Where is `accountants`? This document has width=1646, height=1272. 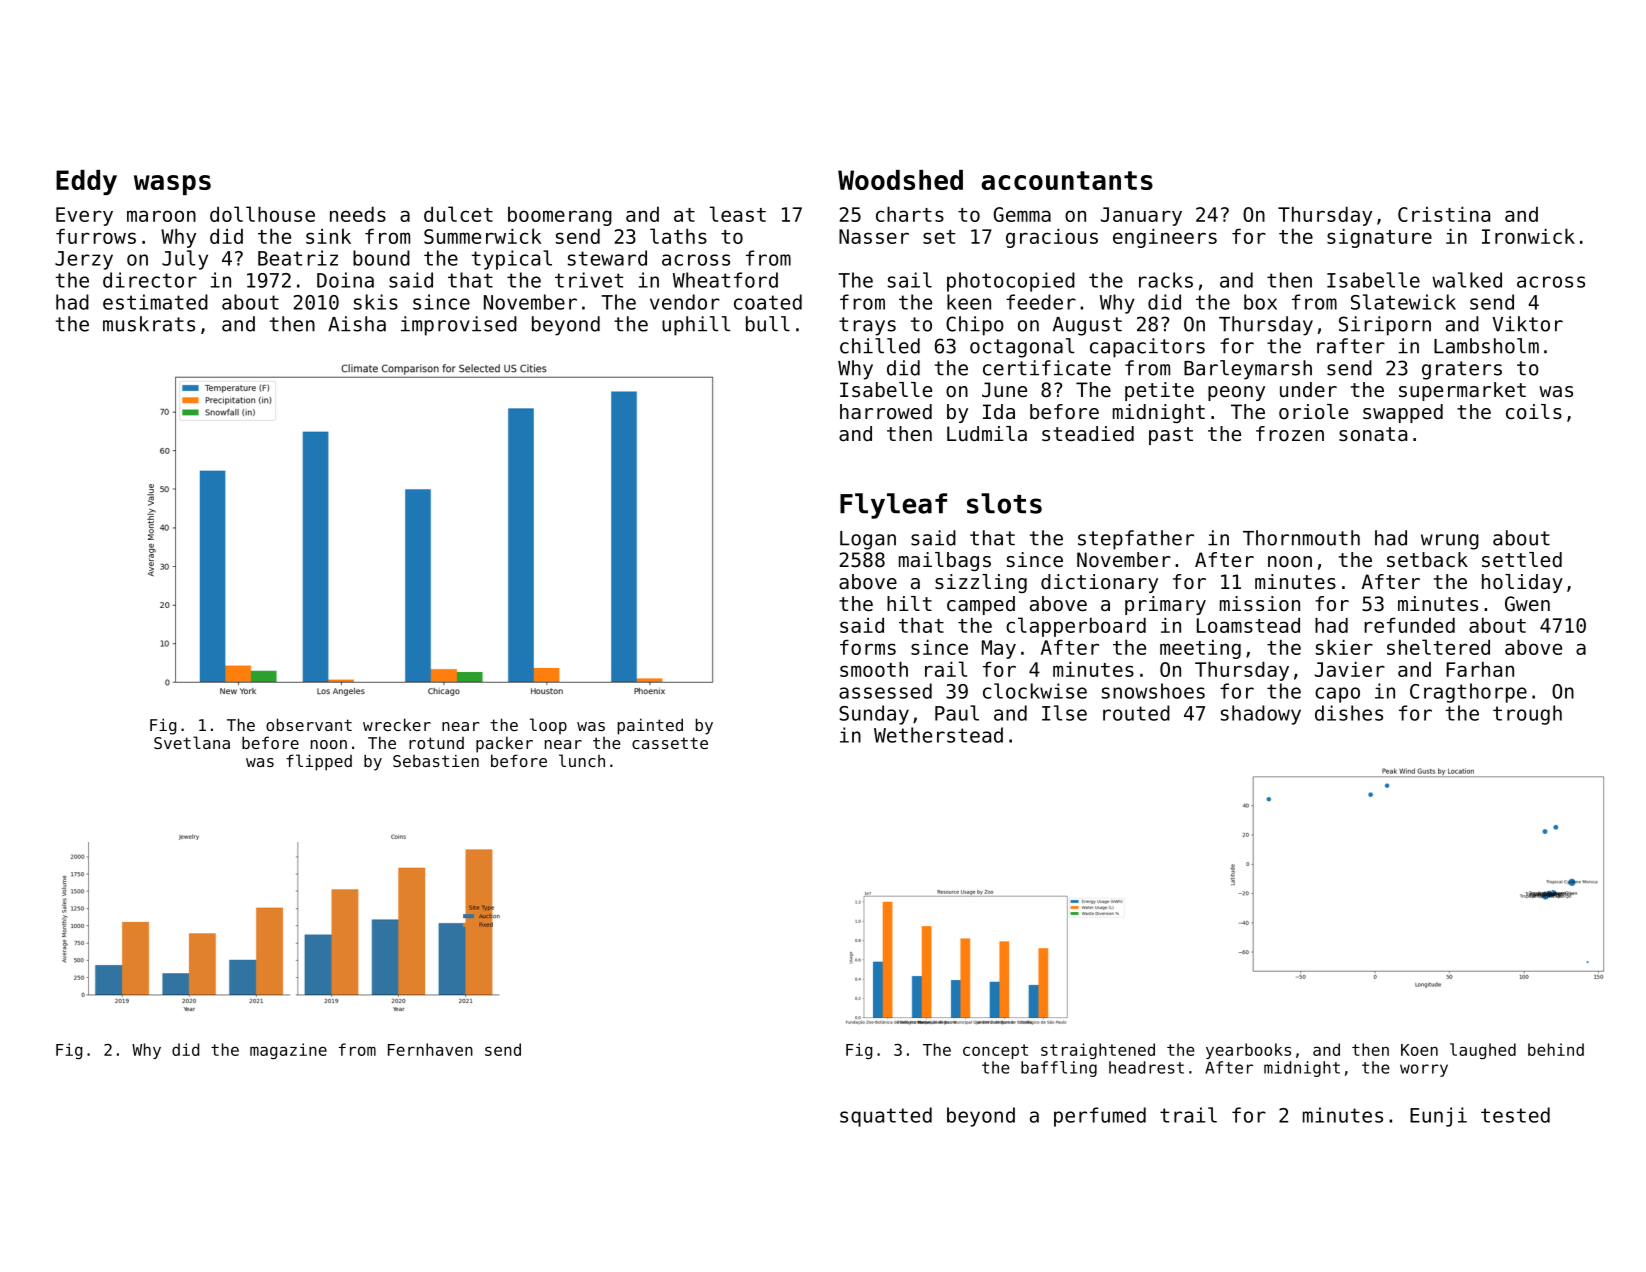 accountants is located at coordinates (1067, 180).
